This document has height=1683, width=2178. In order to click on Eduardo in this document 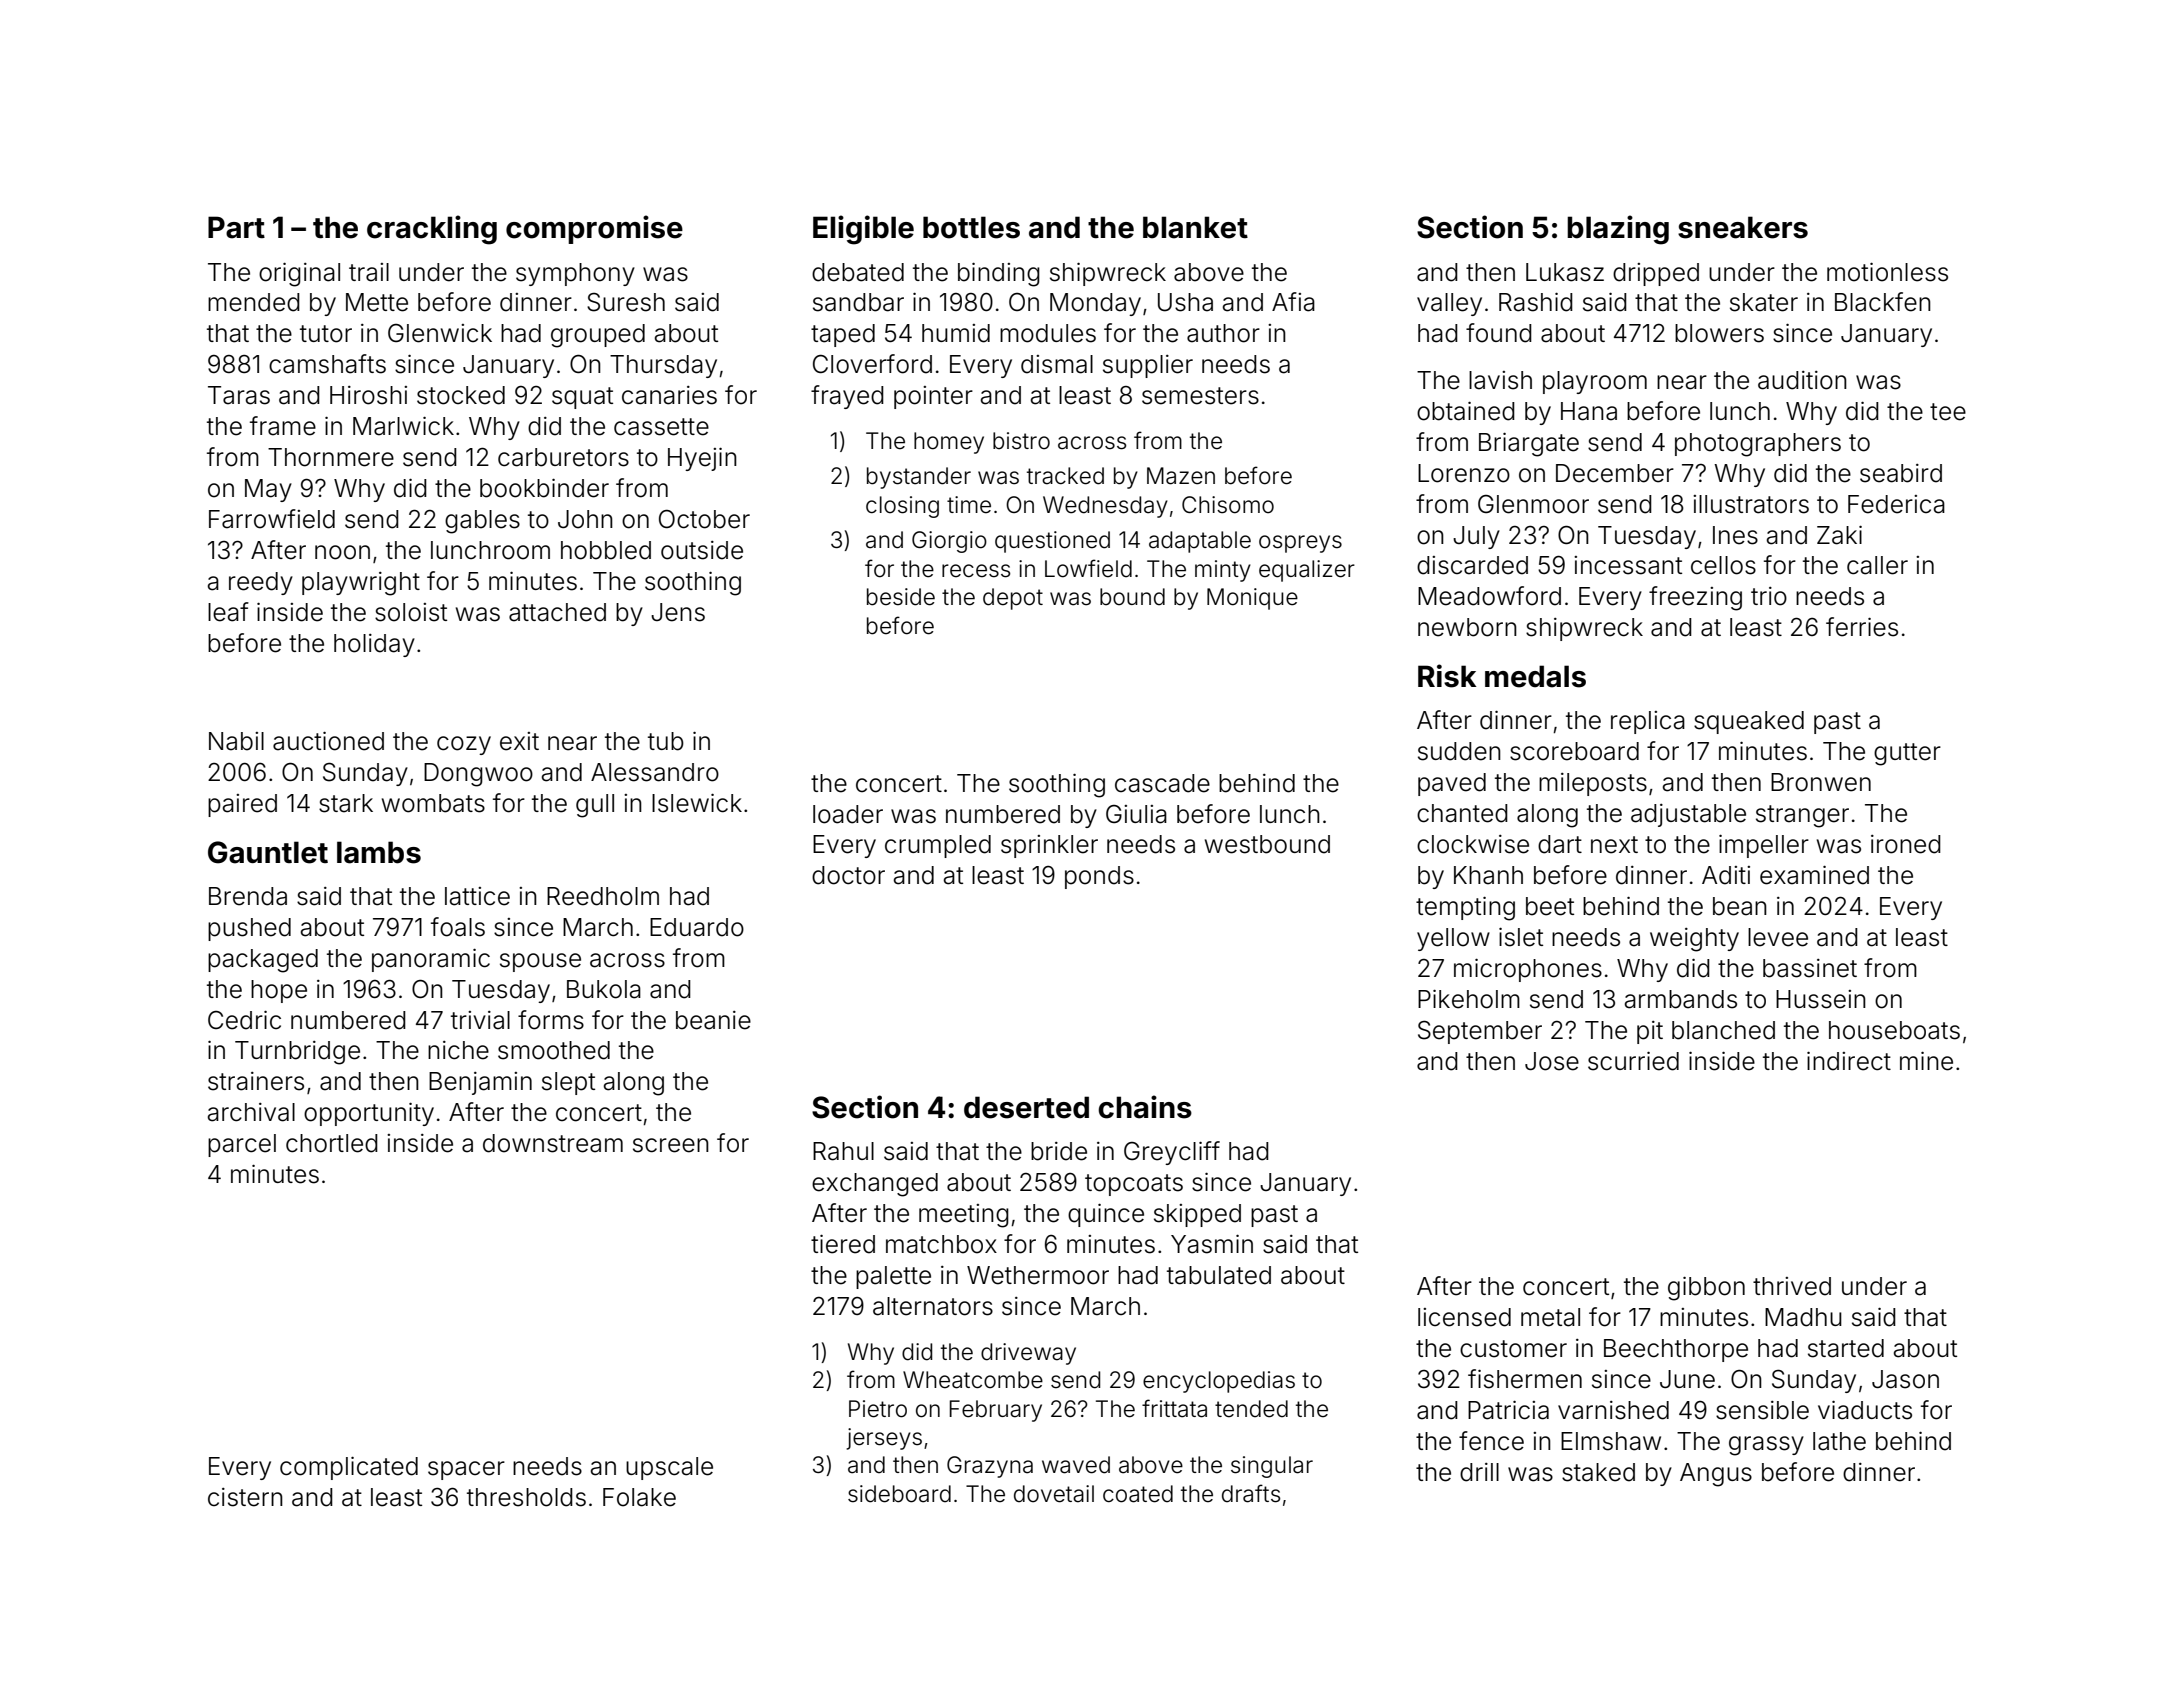, I will do `click(697, 927)`.
